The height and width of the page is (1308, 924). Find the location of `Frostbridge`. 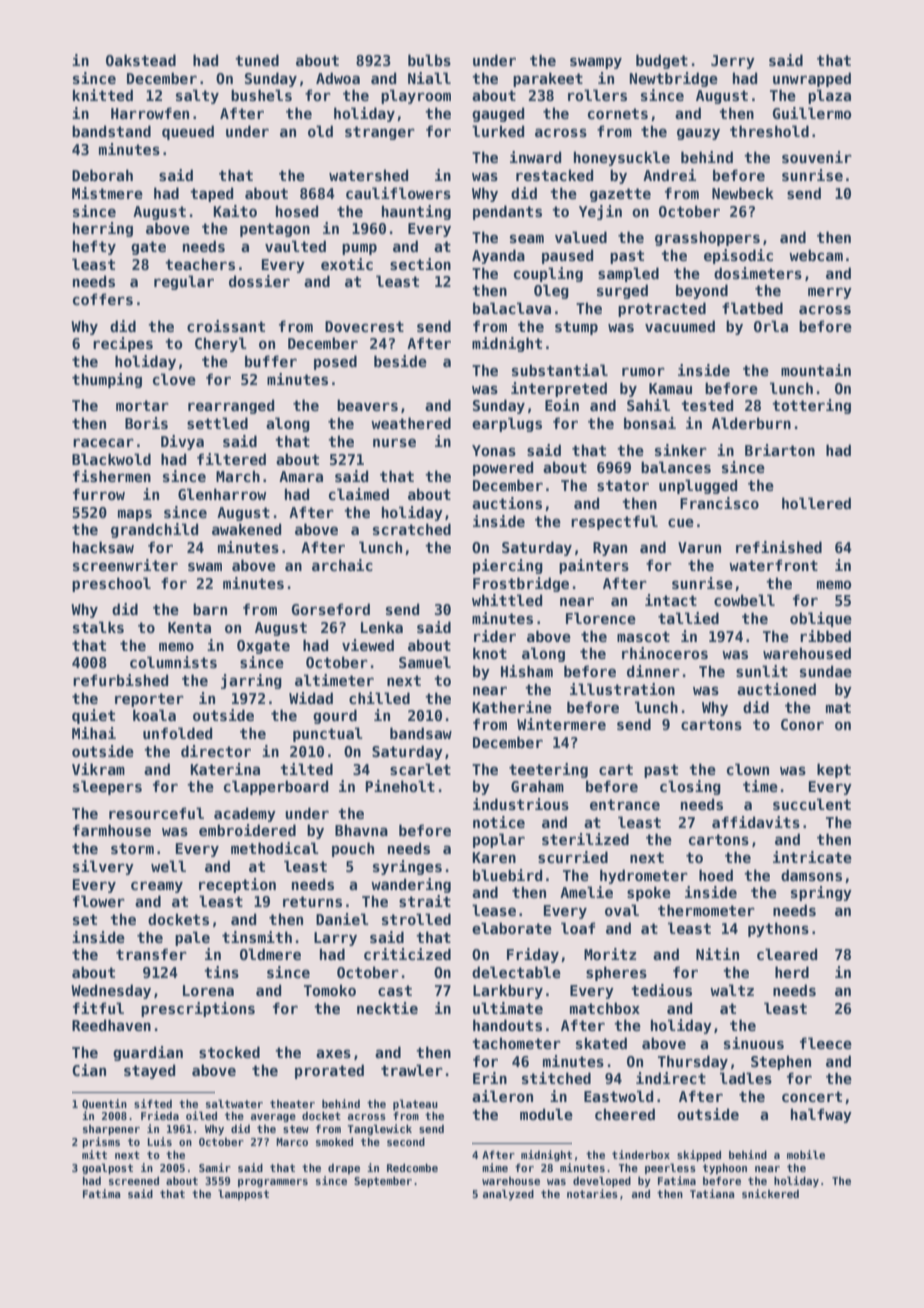

Frostbridge is located at coordinates (521, 584).
